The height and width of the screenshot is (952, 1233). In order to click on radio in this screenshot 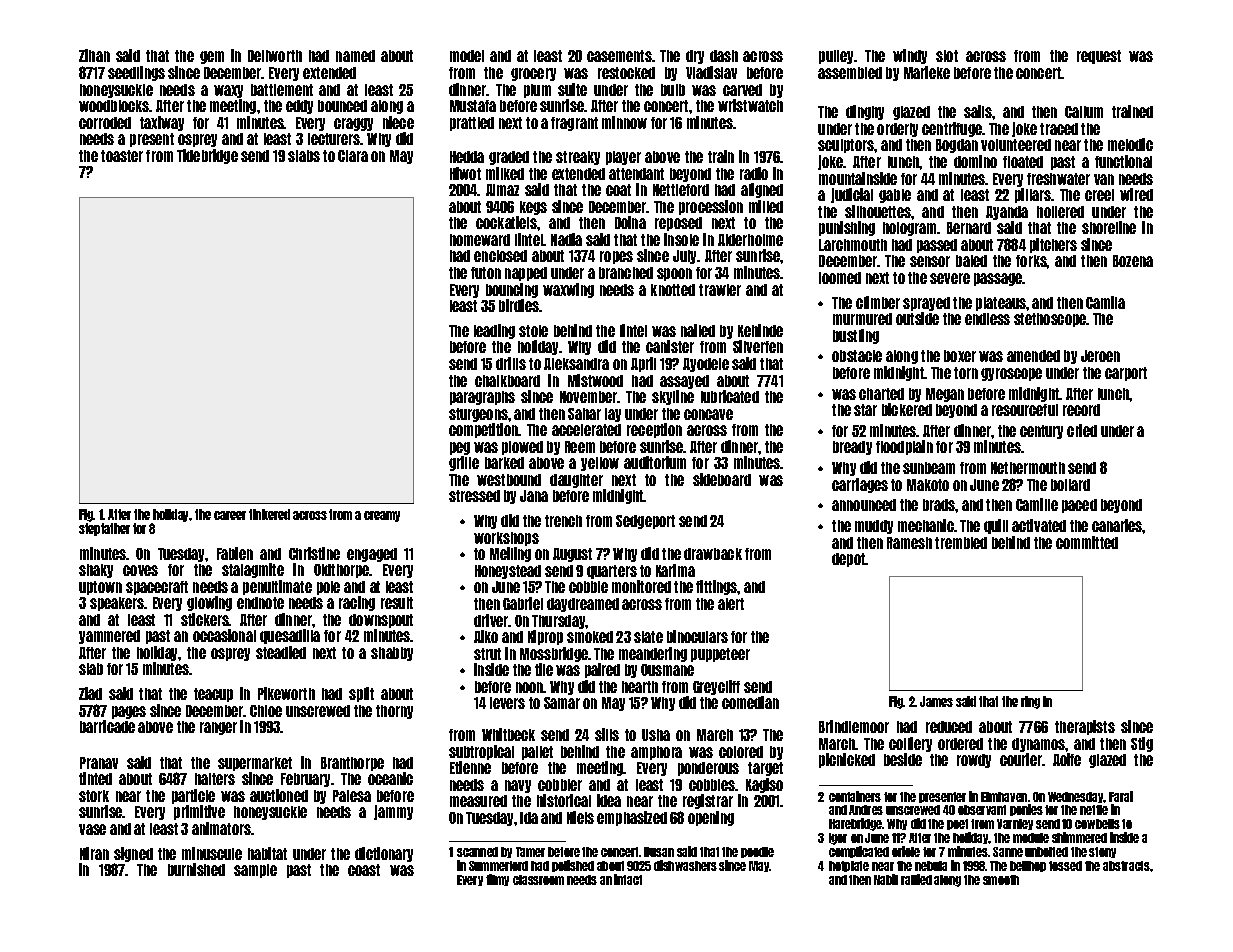, I will do `click(754, 173)`.
